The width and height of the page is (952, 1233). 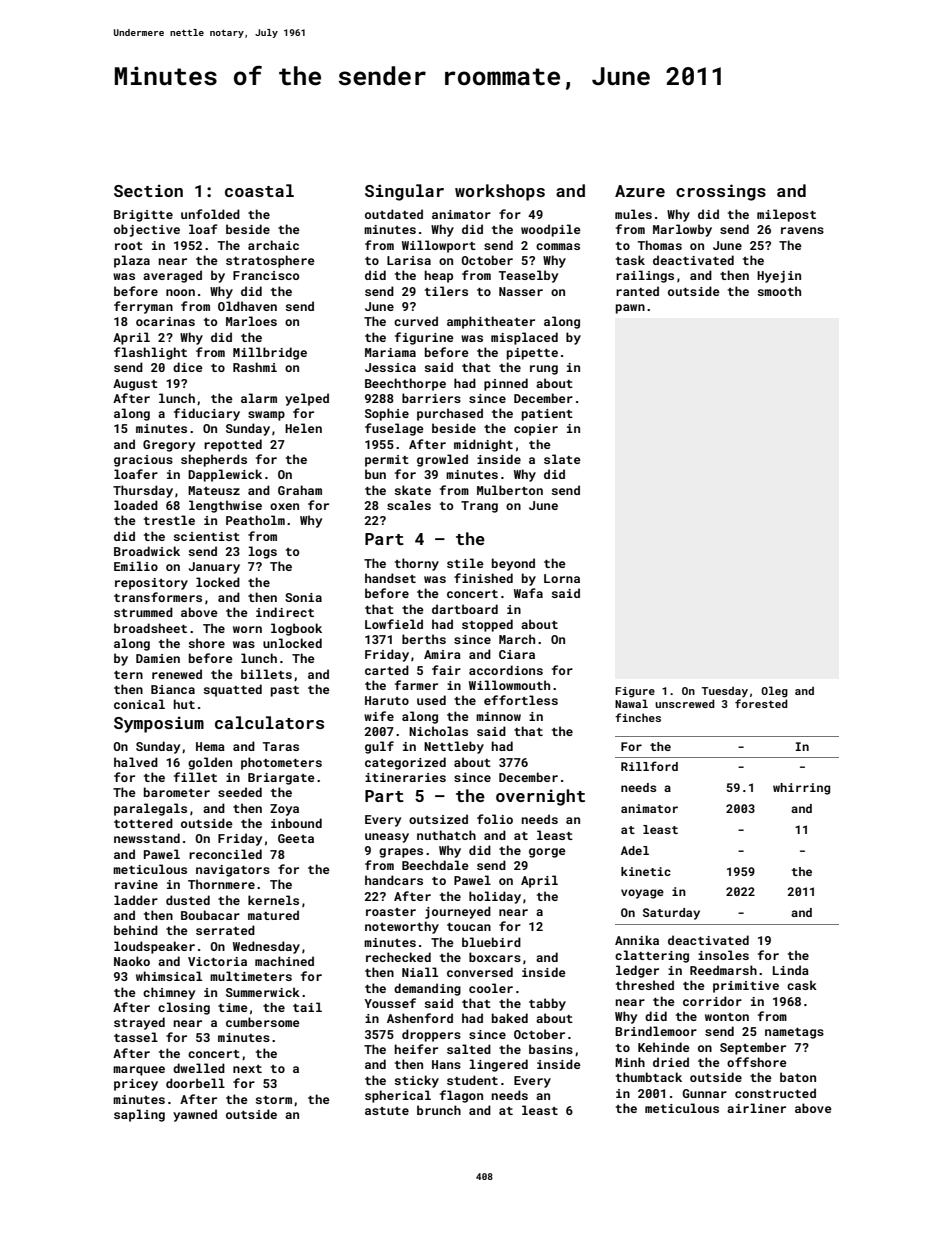 I want to click on outsized, so click(x=438, y=819).
